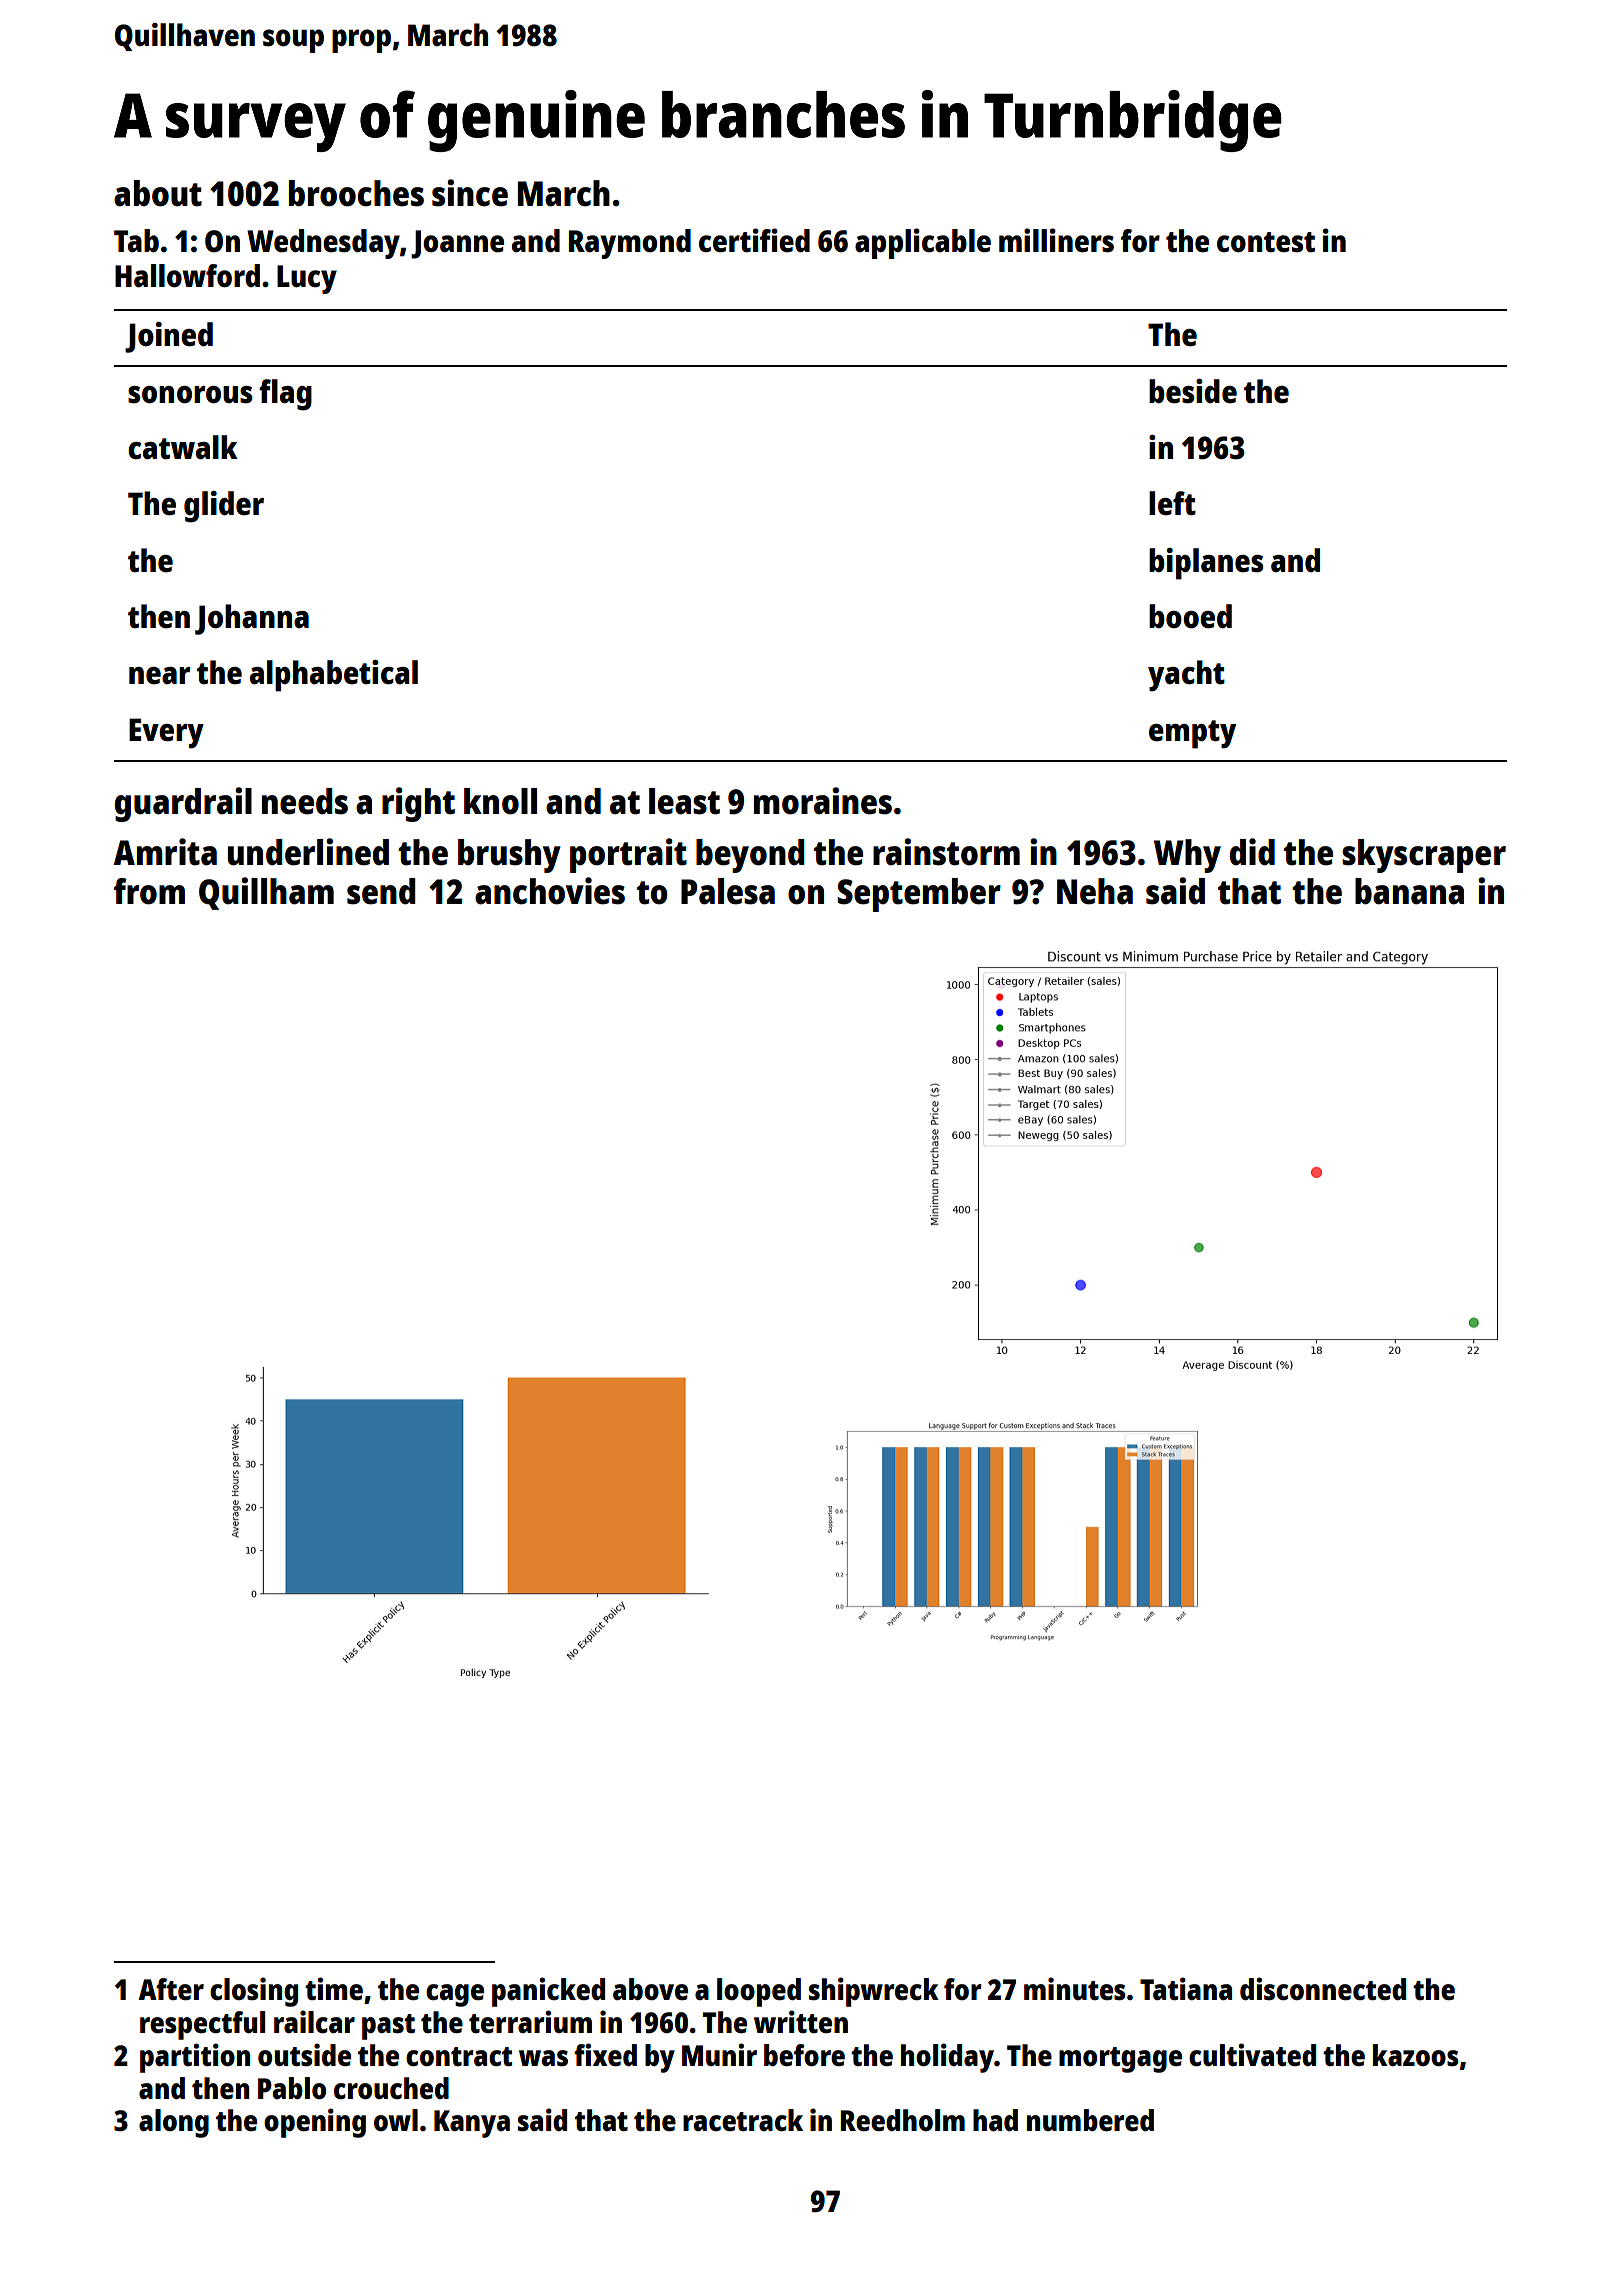 This screenshot has height=2292, width=1620. I want to click on Why, so click(1187, 856).
